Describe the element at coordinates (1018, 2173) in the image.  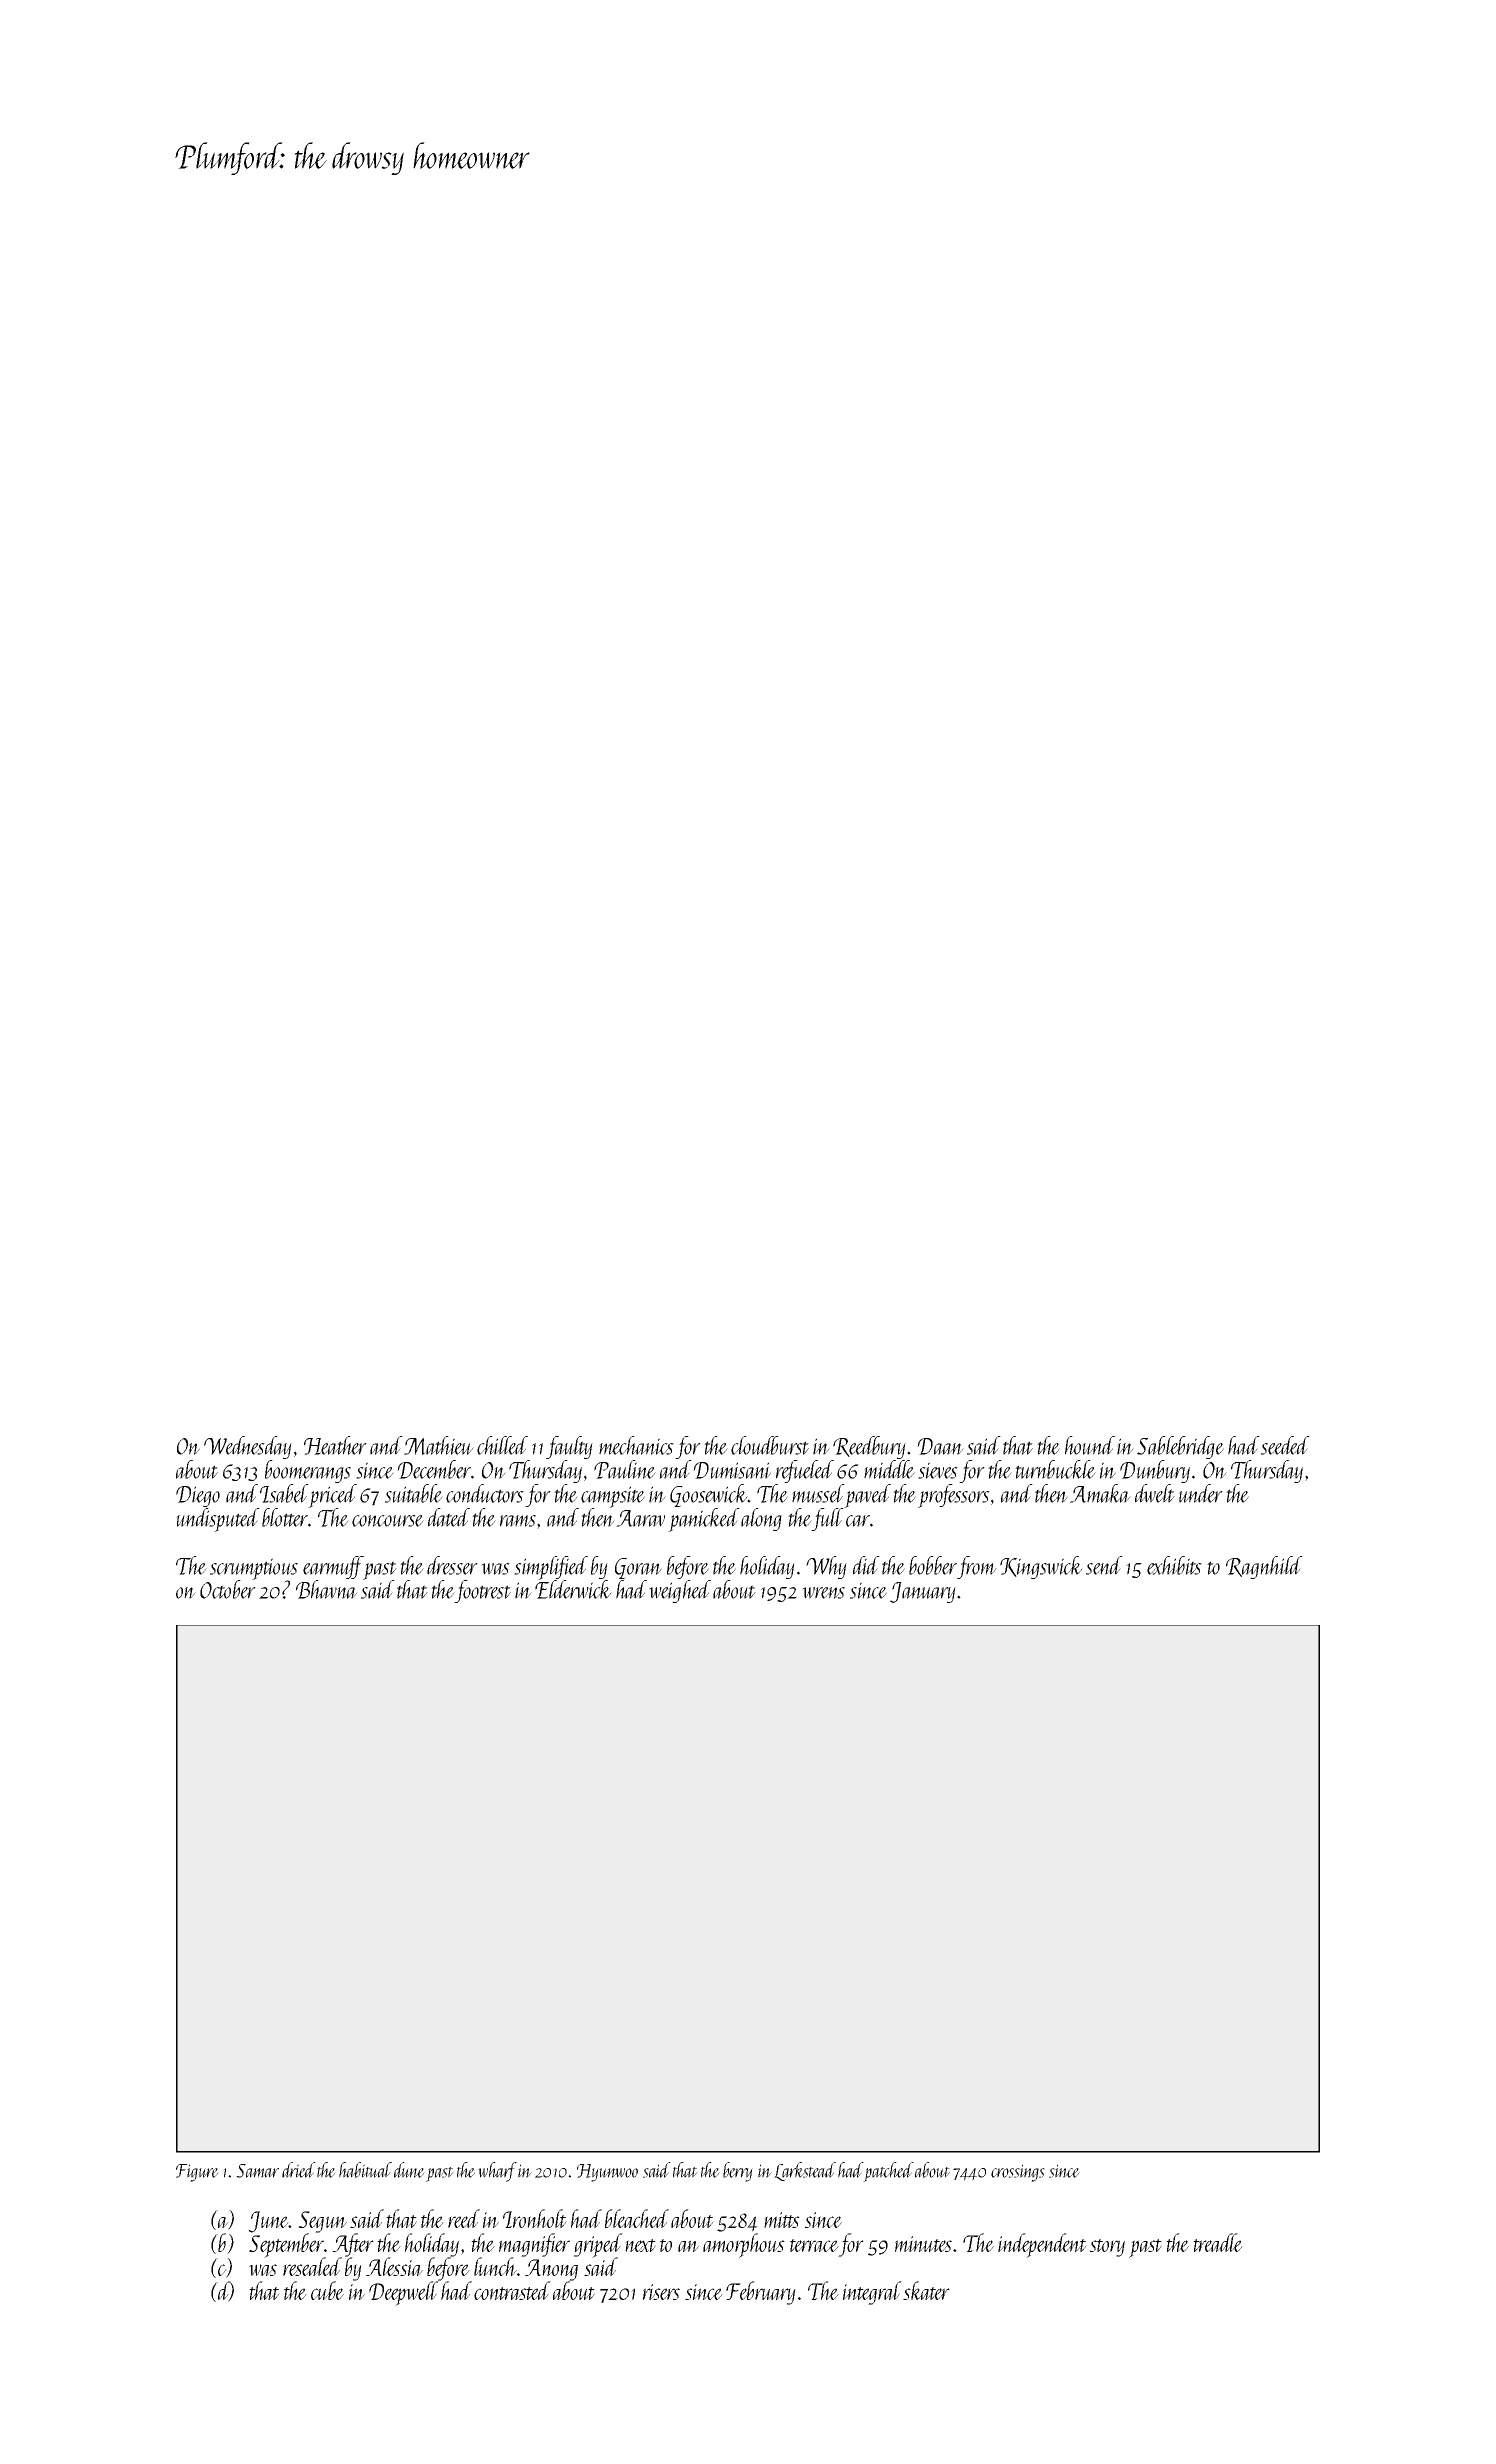
I see `crossings` at that location.
